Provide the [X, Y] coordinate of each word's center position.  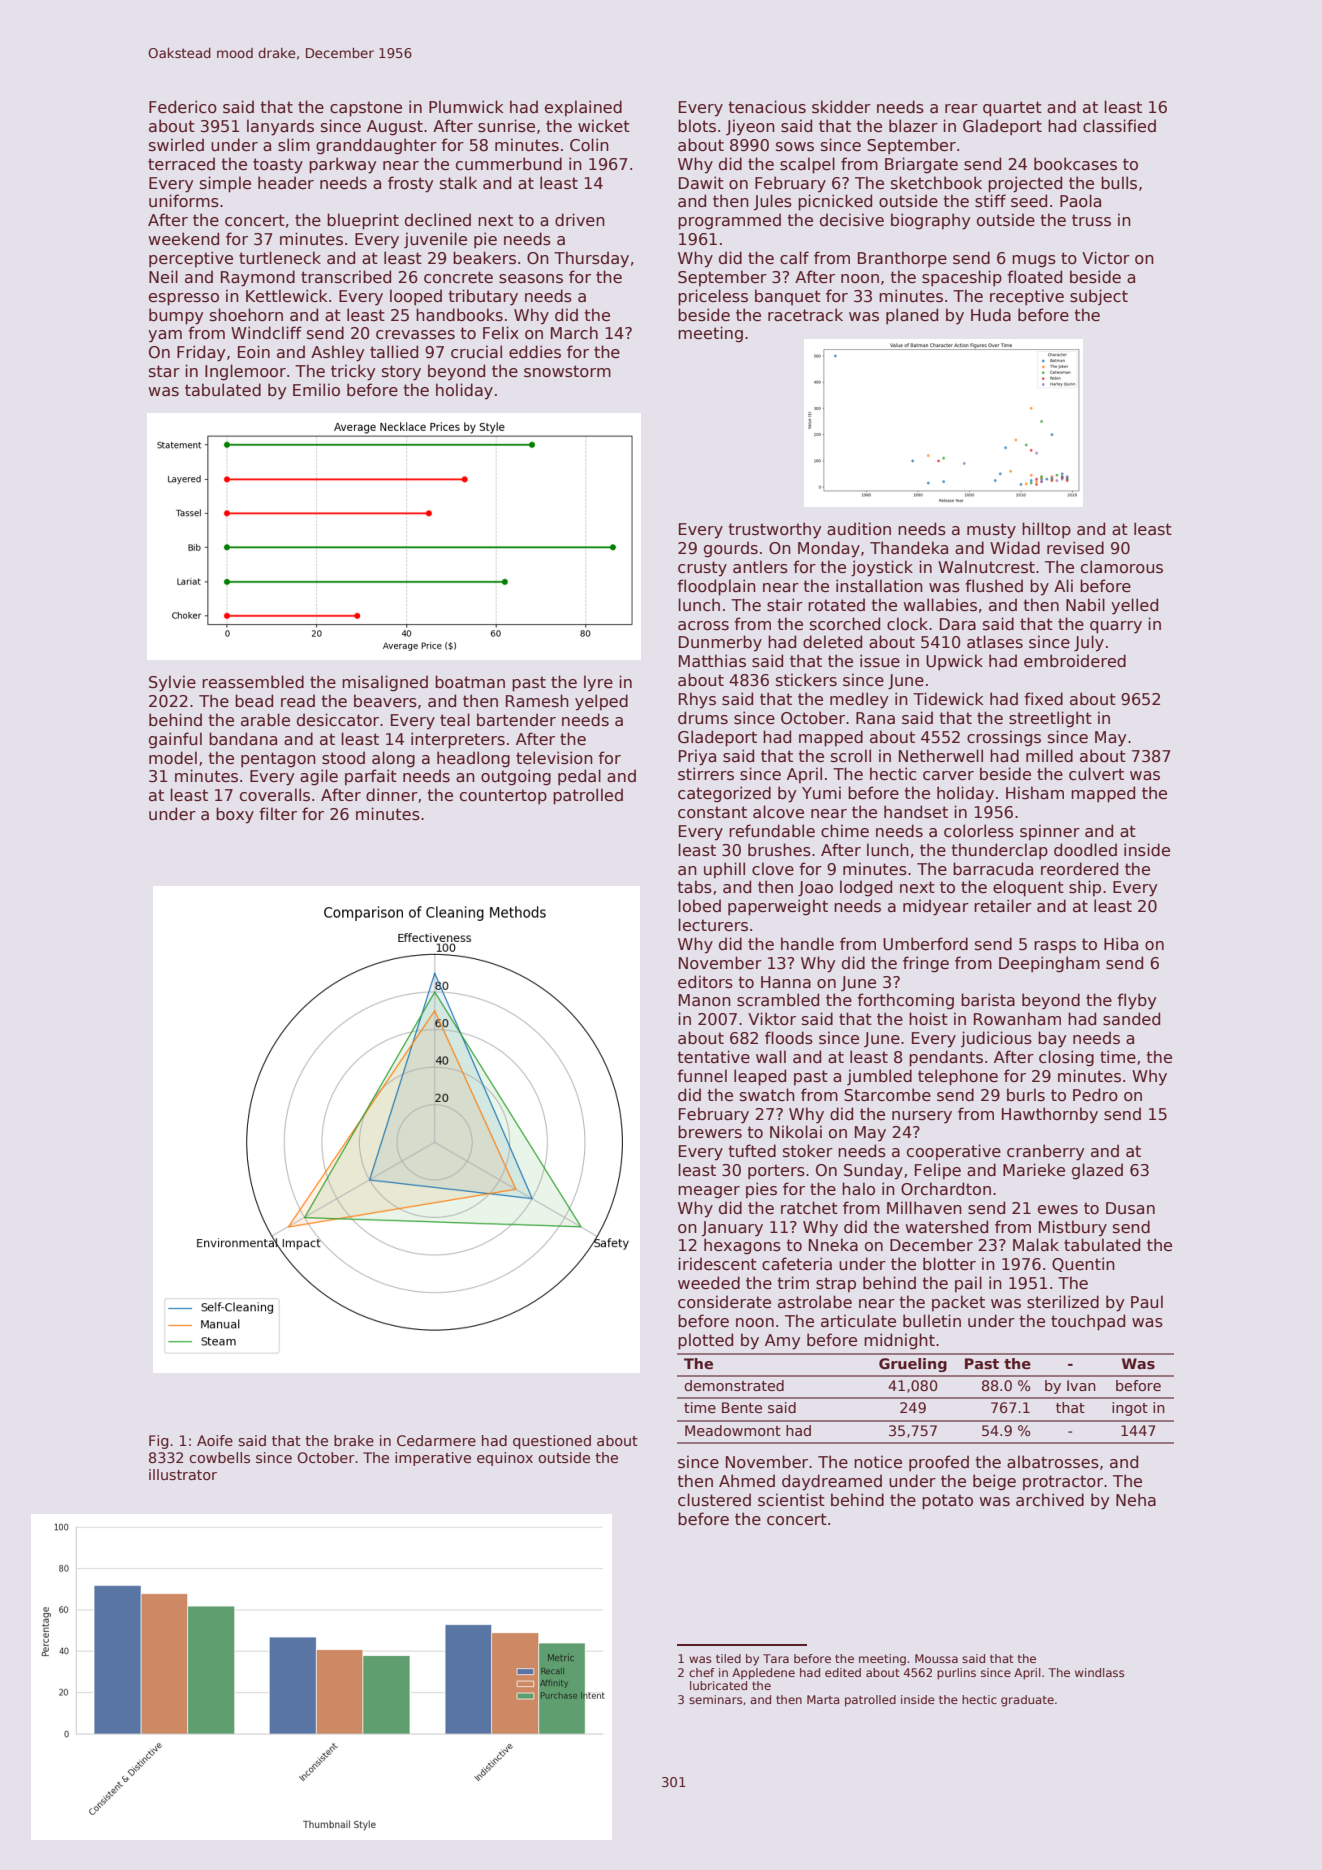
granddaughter [376, 146]
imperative [433, 1459]
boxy [235, 815]
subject [1099, 297]
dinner [392, 794]
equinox [505, 1459]
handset [916, 812]
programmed [729, 221]
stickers [806, 679]
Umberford [925, 944]
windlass [1100, 1672]
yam [165, 336]
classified [1119, 126]
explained [583, 108]
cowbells [219, 1457]
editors [705, 982]
